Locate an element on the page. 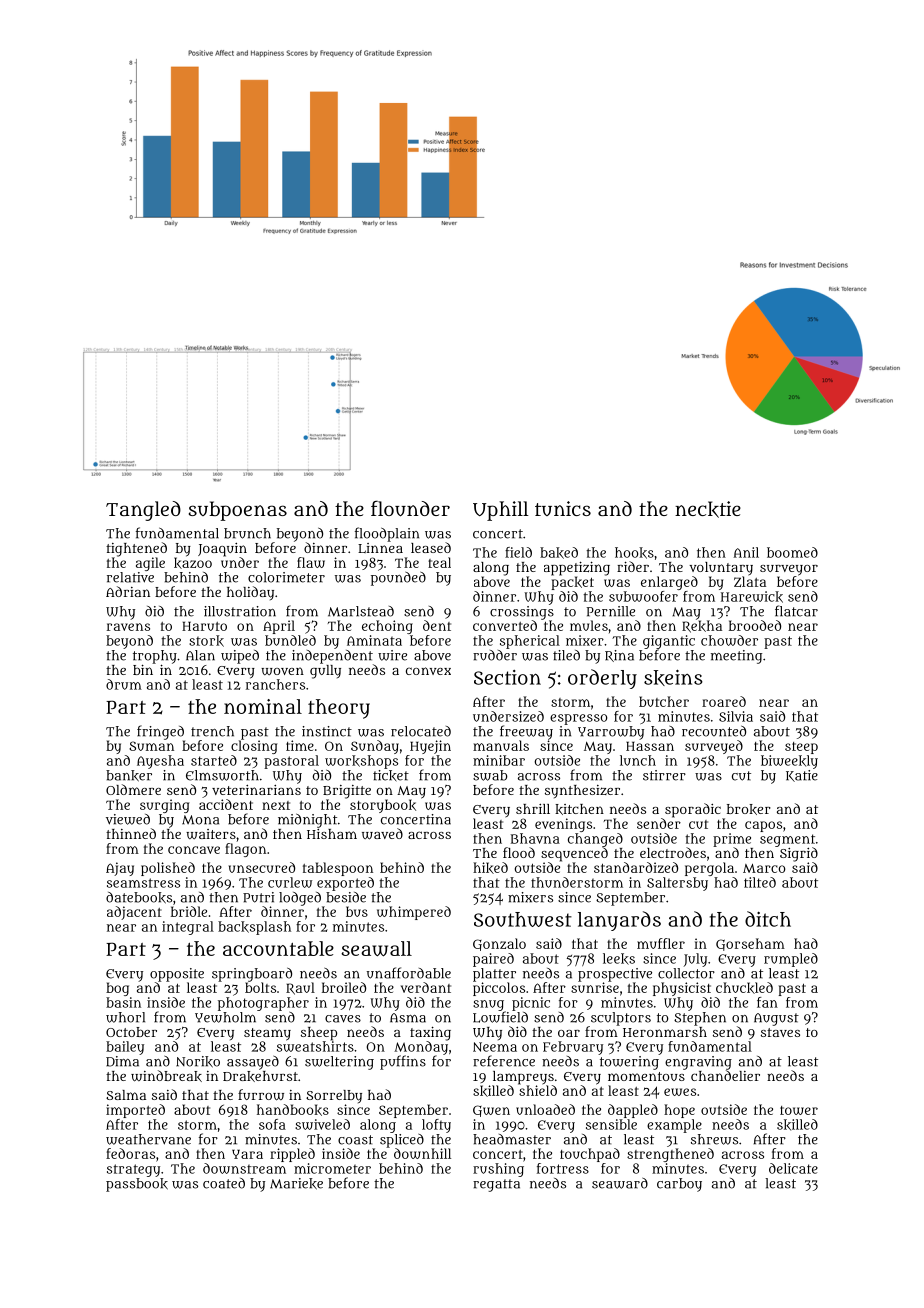 This image has height=1308, width=924. Southwest is located at coordinates (523, 919).
